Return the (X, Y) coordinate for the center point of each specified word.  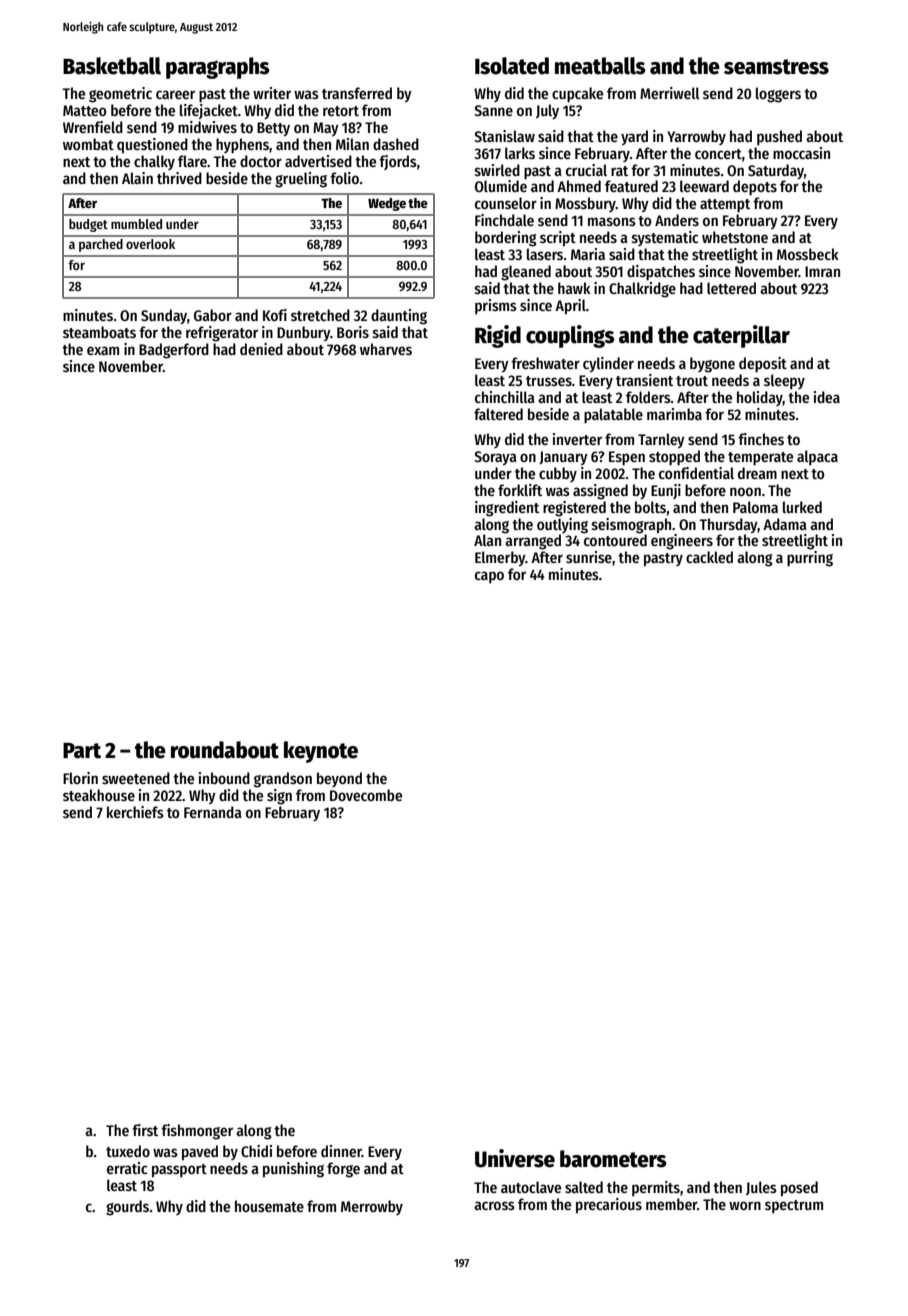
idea (827, 397)
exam (103, 350)
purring (810, 559)
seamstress (776, 67)
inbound (224, 778)
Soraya (495, 458)
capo (489, 577)
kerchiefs (135, 812)
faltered (498, 414)
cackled (709, 557)
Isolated (512, 66)
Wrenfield (93, 127)
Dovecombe (366, 795)
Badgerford (174, 351)
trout (692, 381)
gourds (127, 1208)
